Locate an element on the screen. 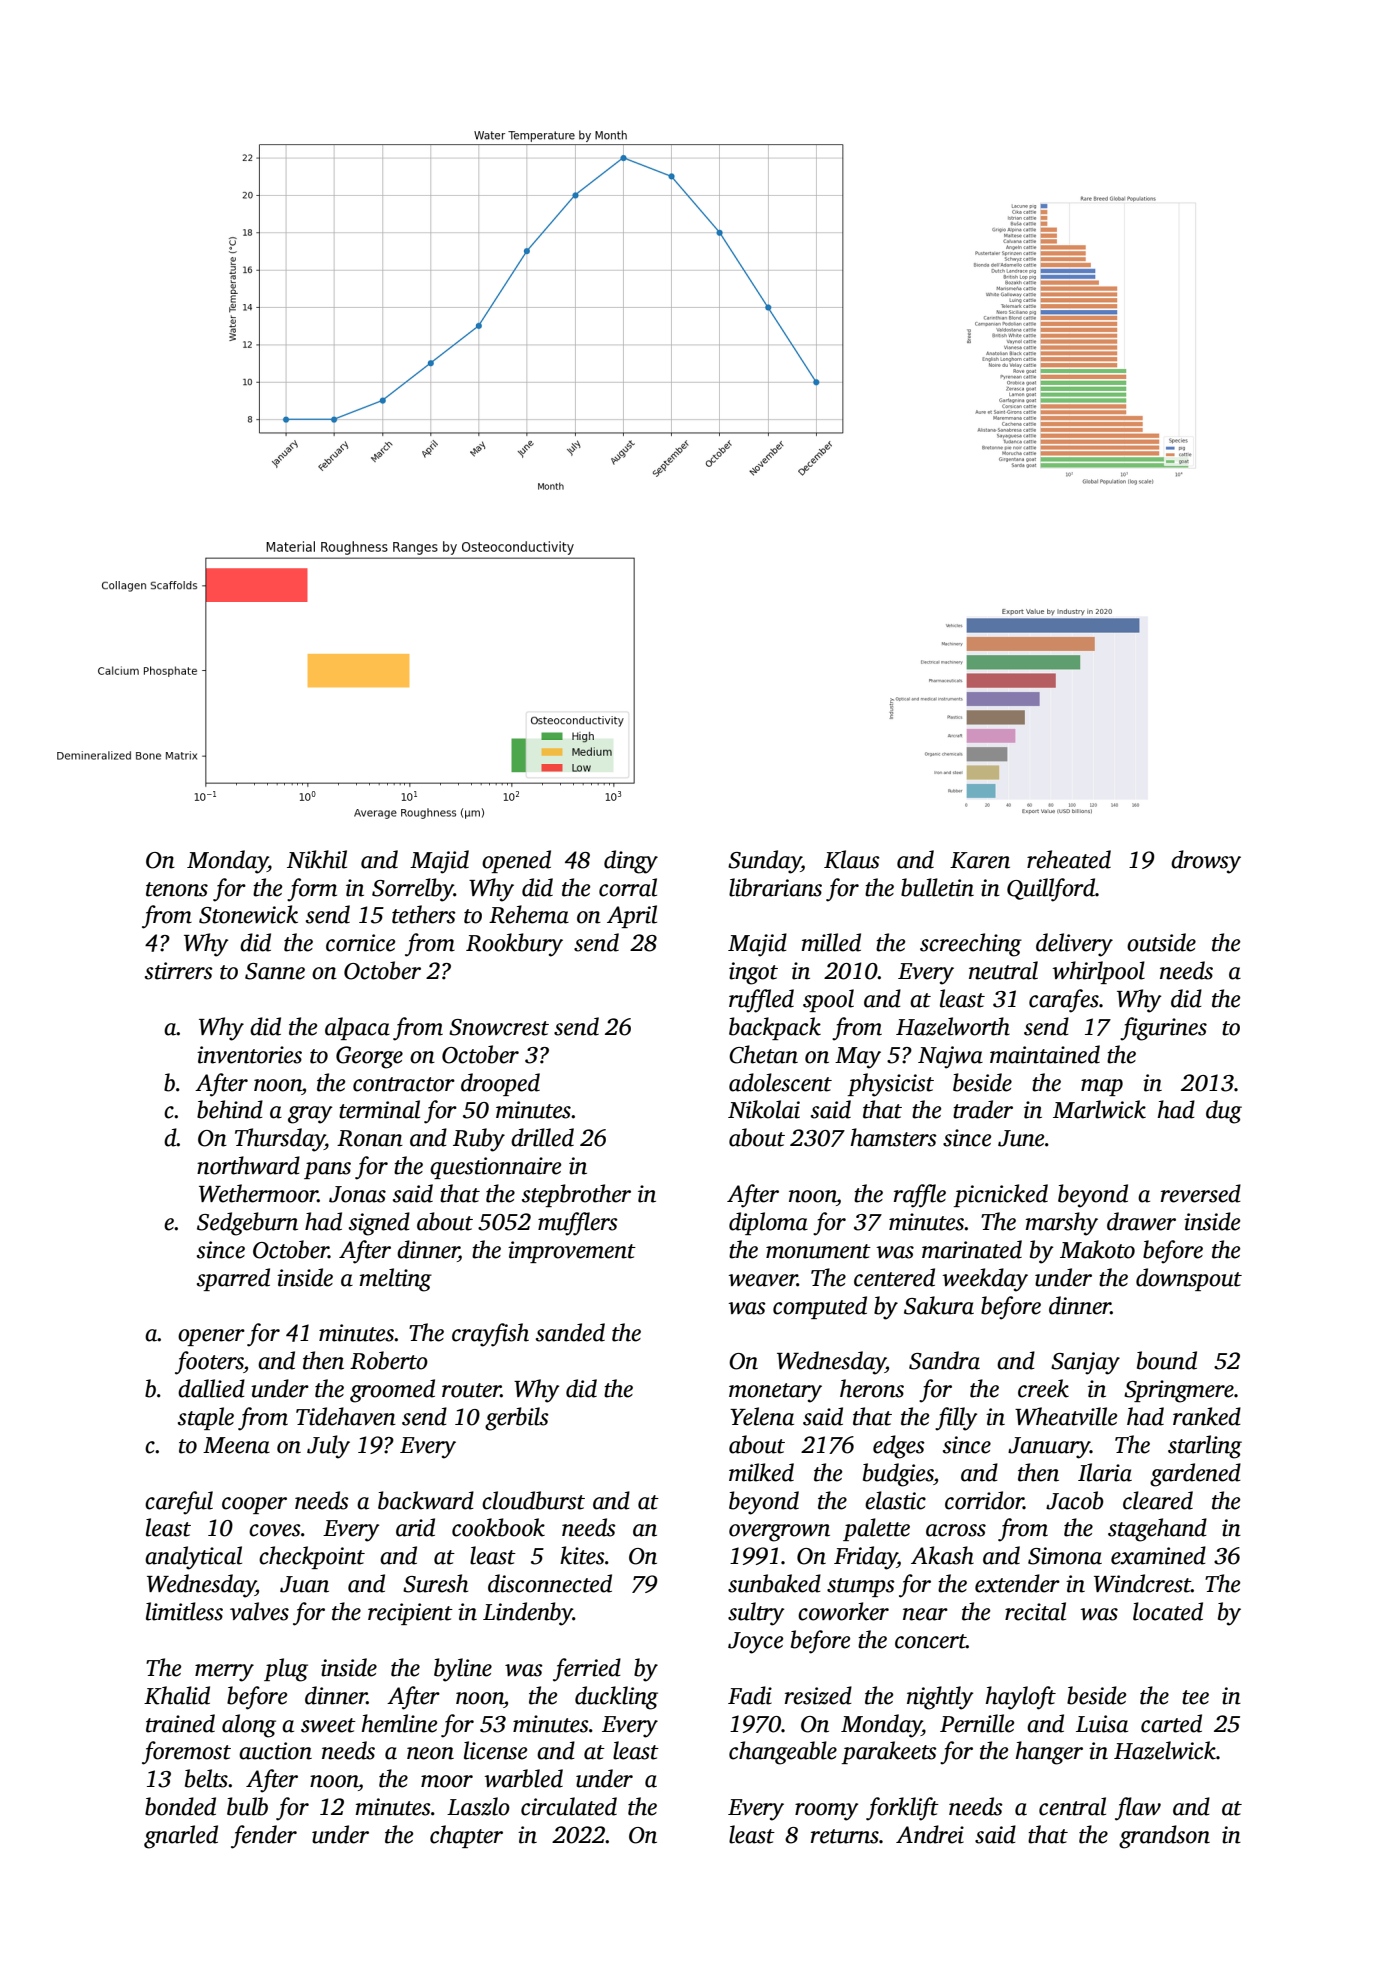  questionnaire is located at coordinates (495, 1168).
